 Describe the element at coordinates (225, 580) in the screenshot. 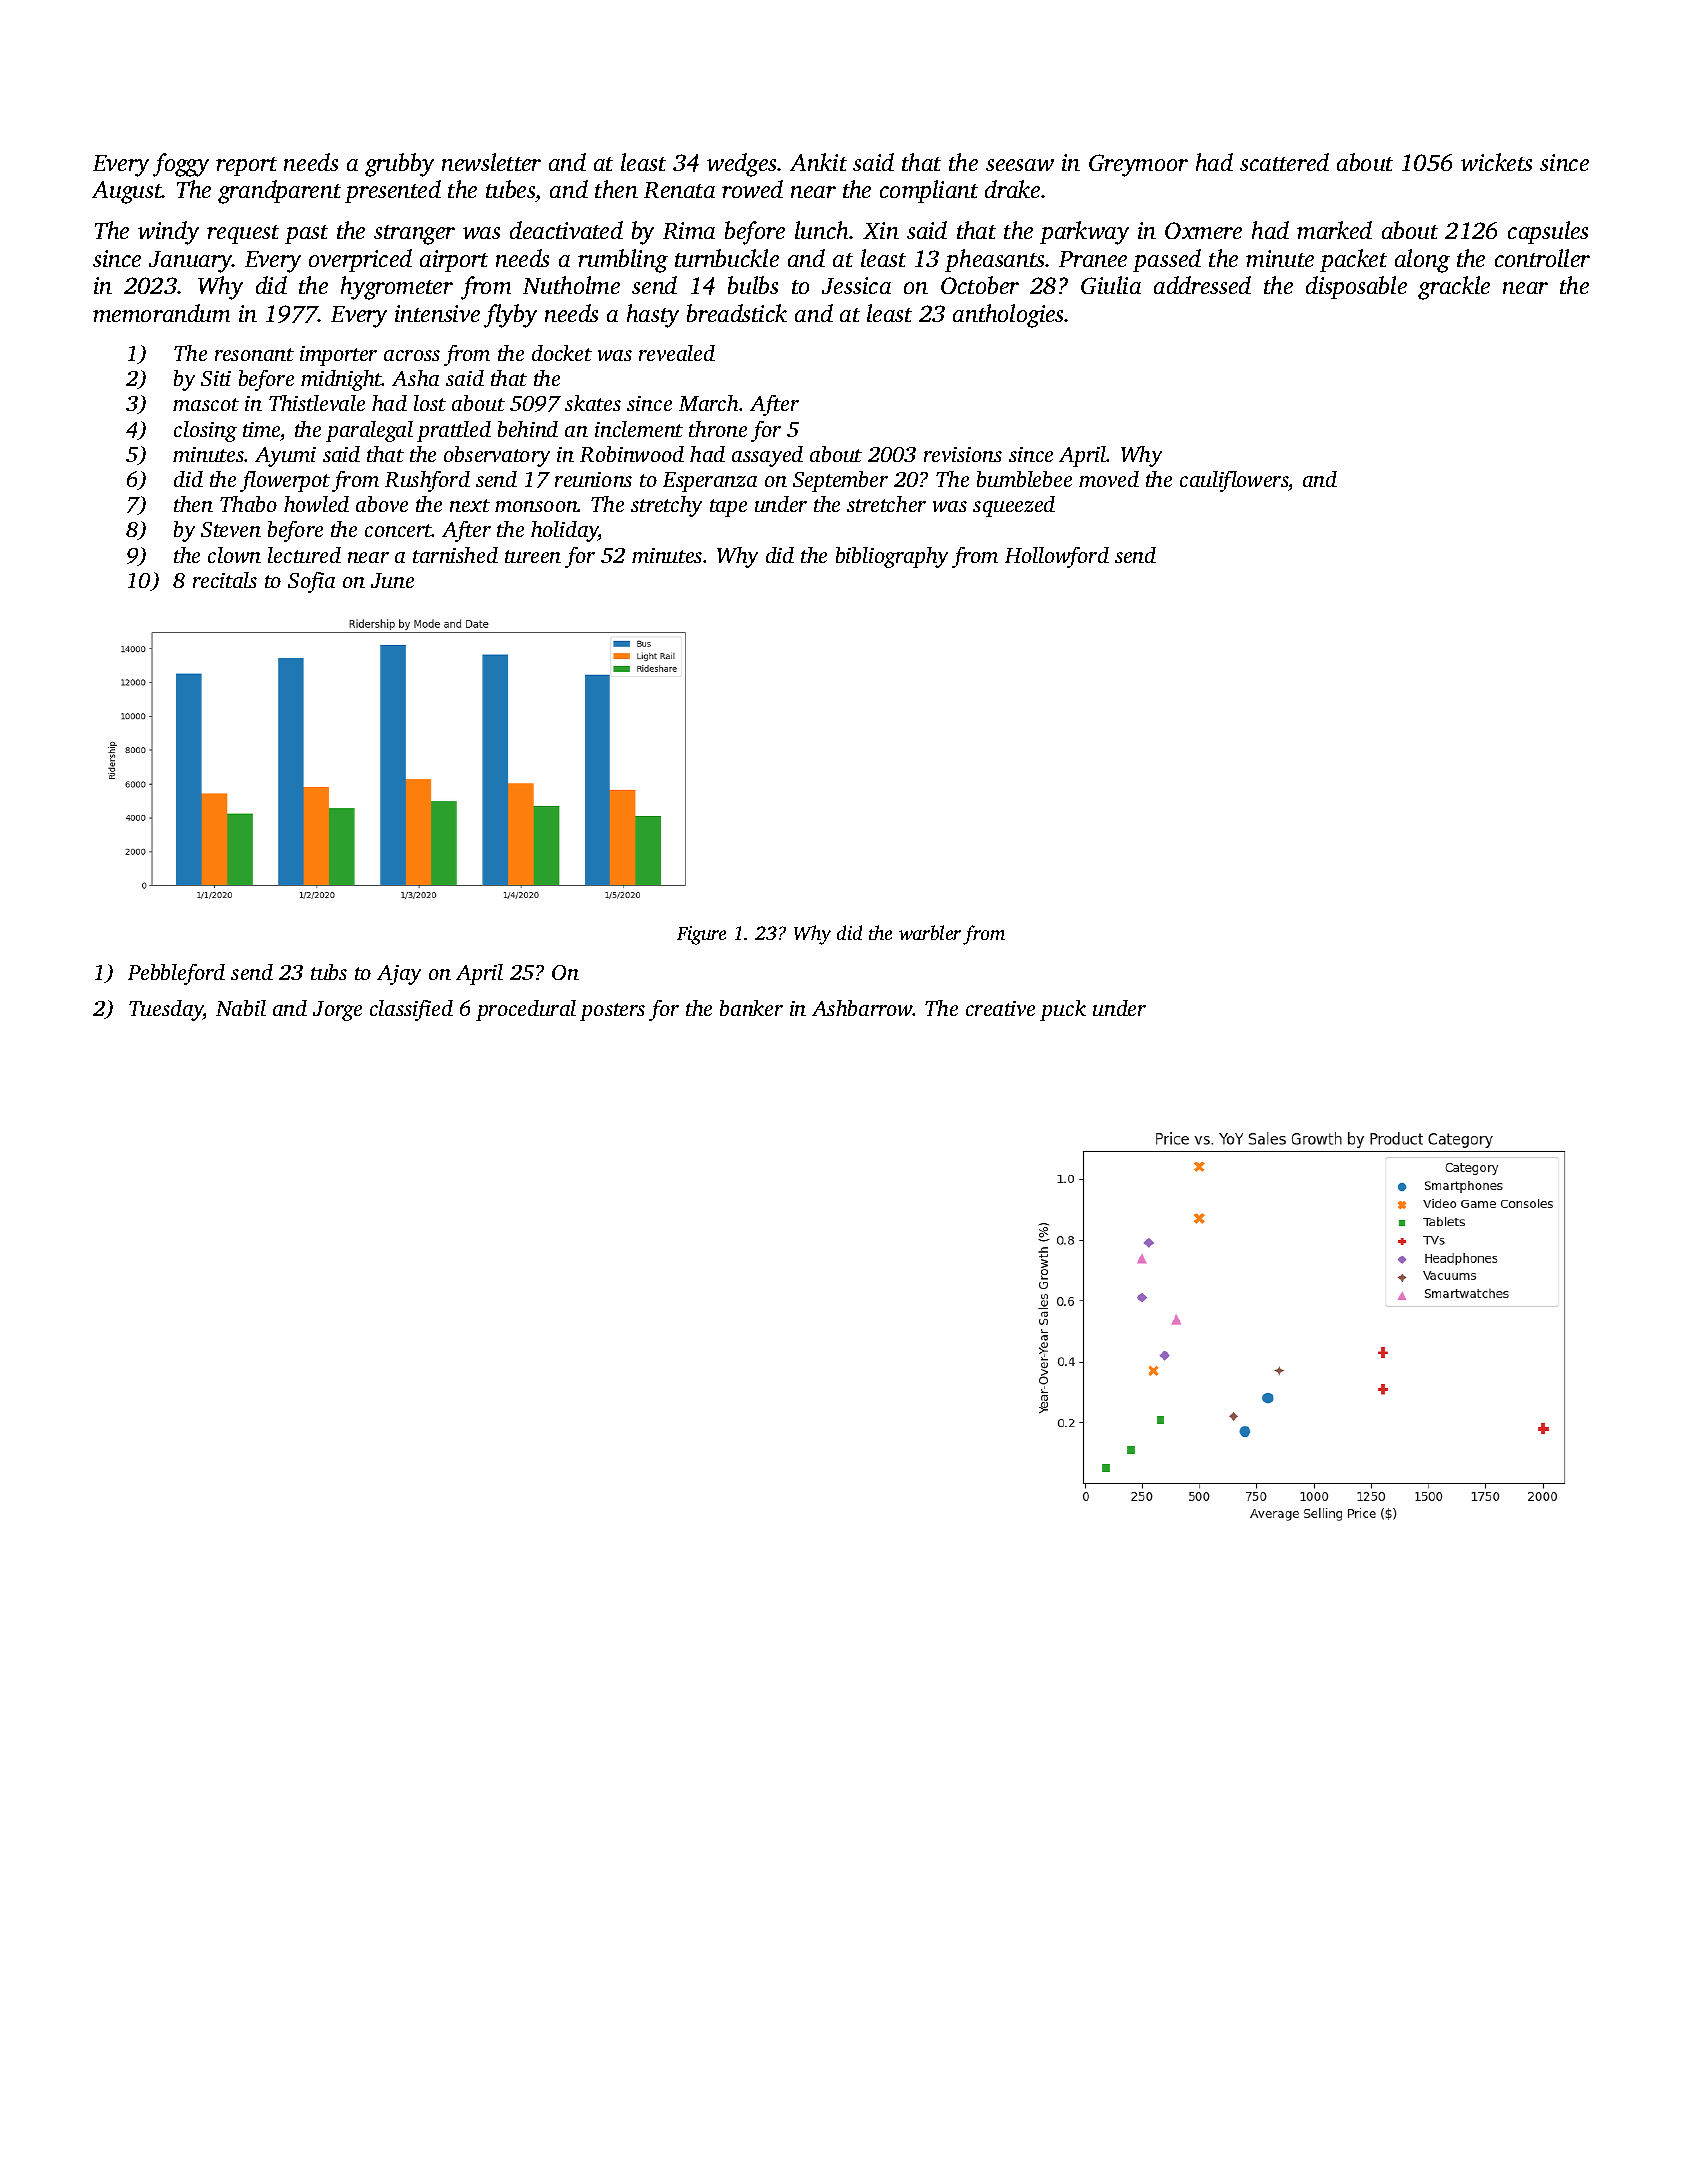

I see `recitals` at that location.
